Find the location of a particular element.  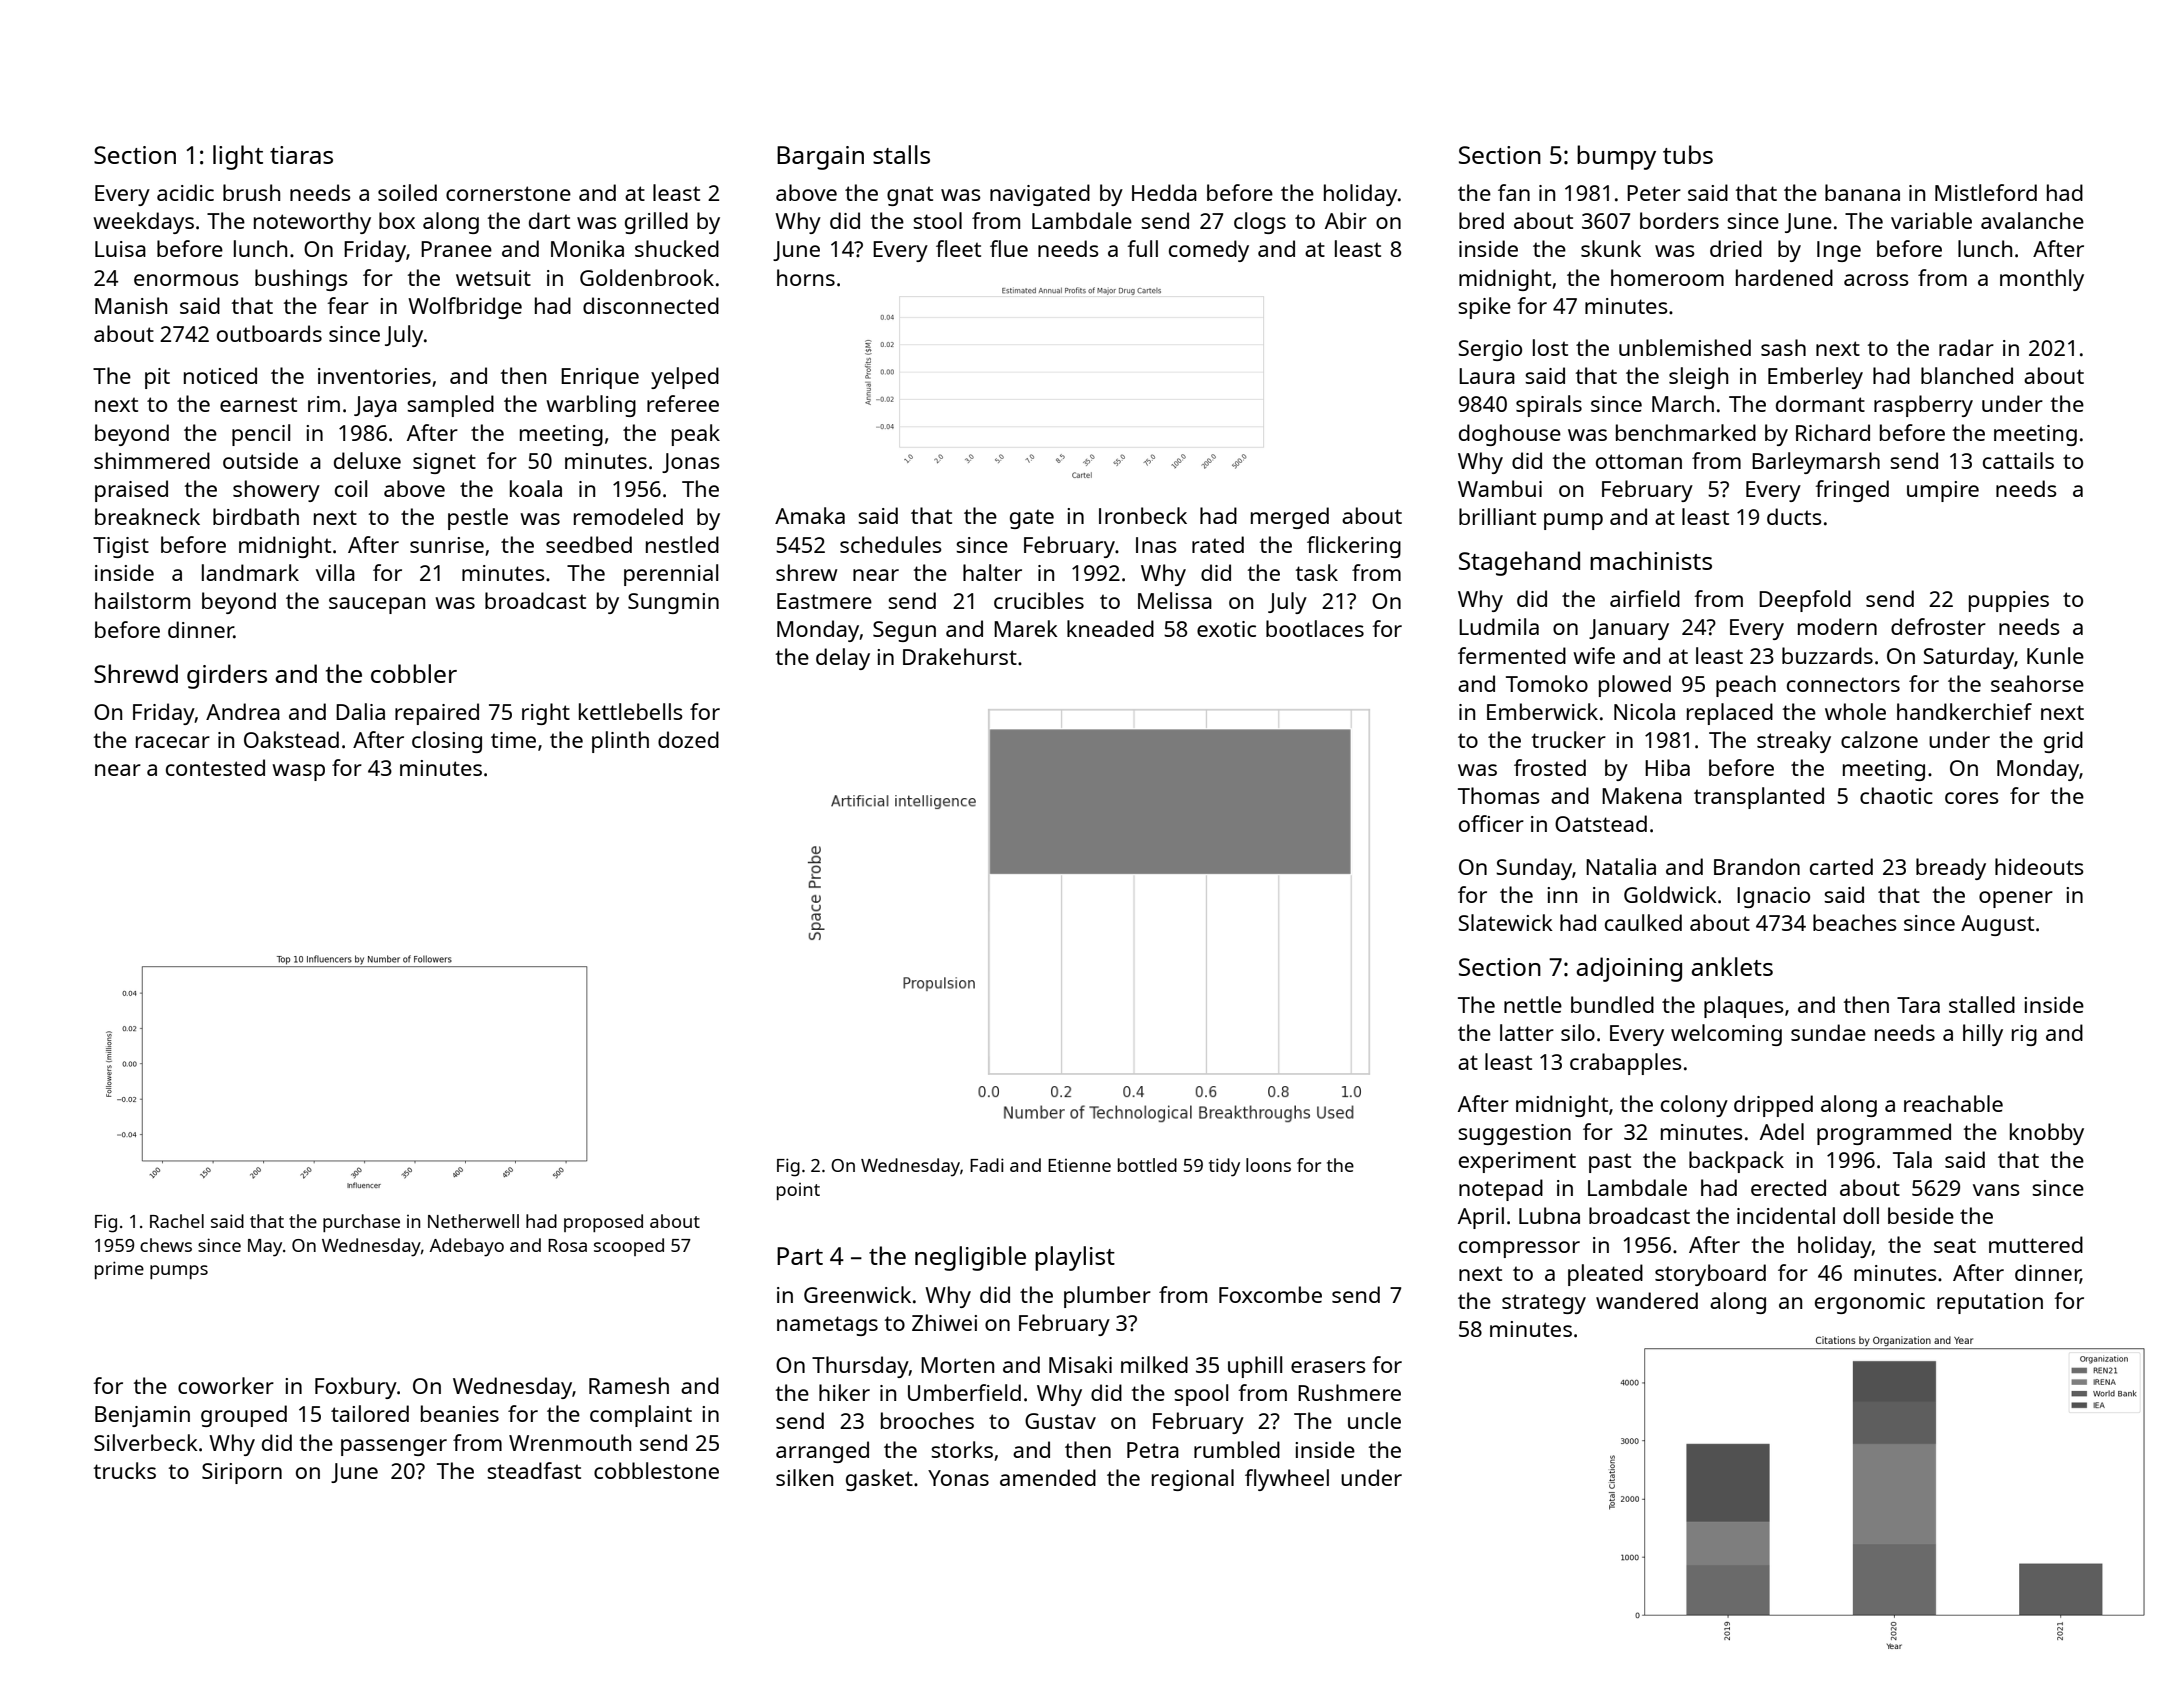

bootlaces is located at coordinates (1315, 628).
